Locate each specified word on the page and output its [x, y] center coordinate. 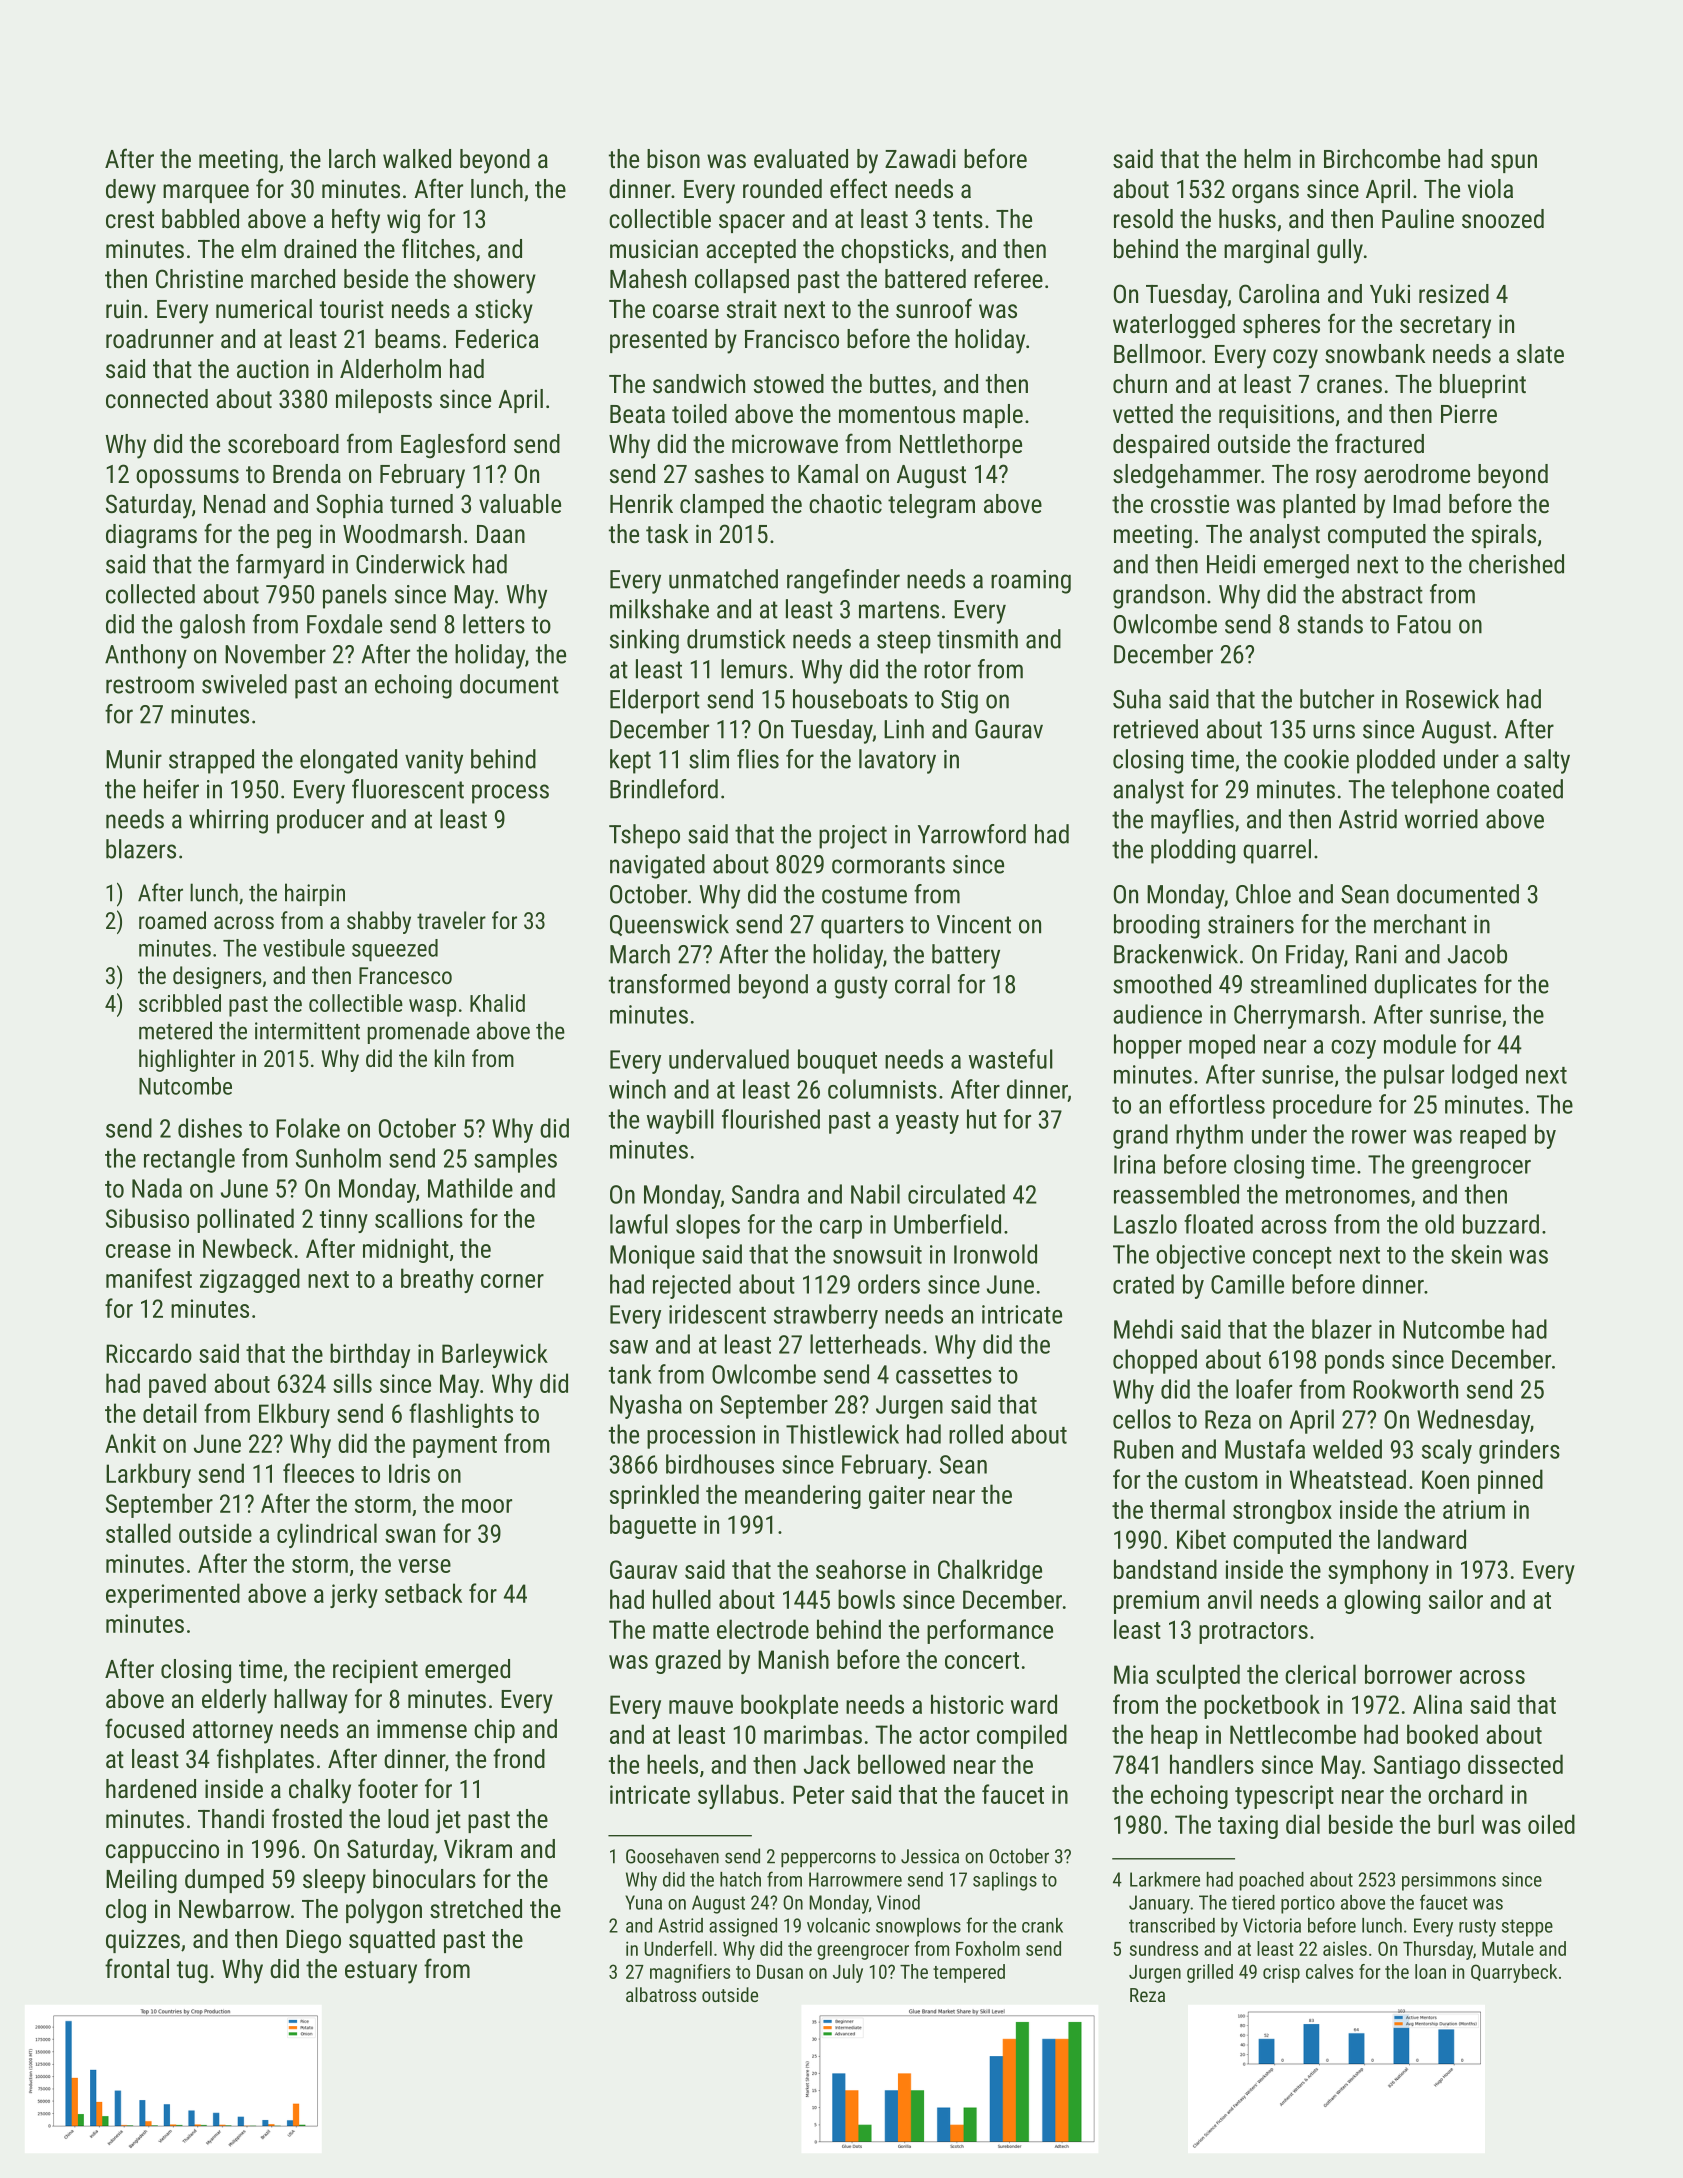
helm [1267, 158]
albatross [661, 1994]
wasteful [1011, 1059]
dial [1303, 1824]
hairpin [315, 894]
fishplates [265, 1760]
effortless [1217, 1104]
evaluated [801, 158]
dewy [131, 191]
